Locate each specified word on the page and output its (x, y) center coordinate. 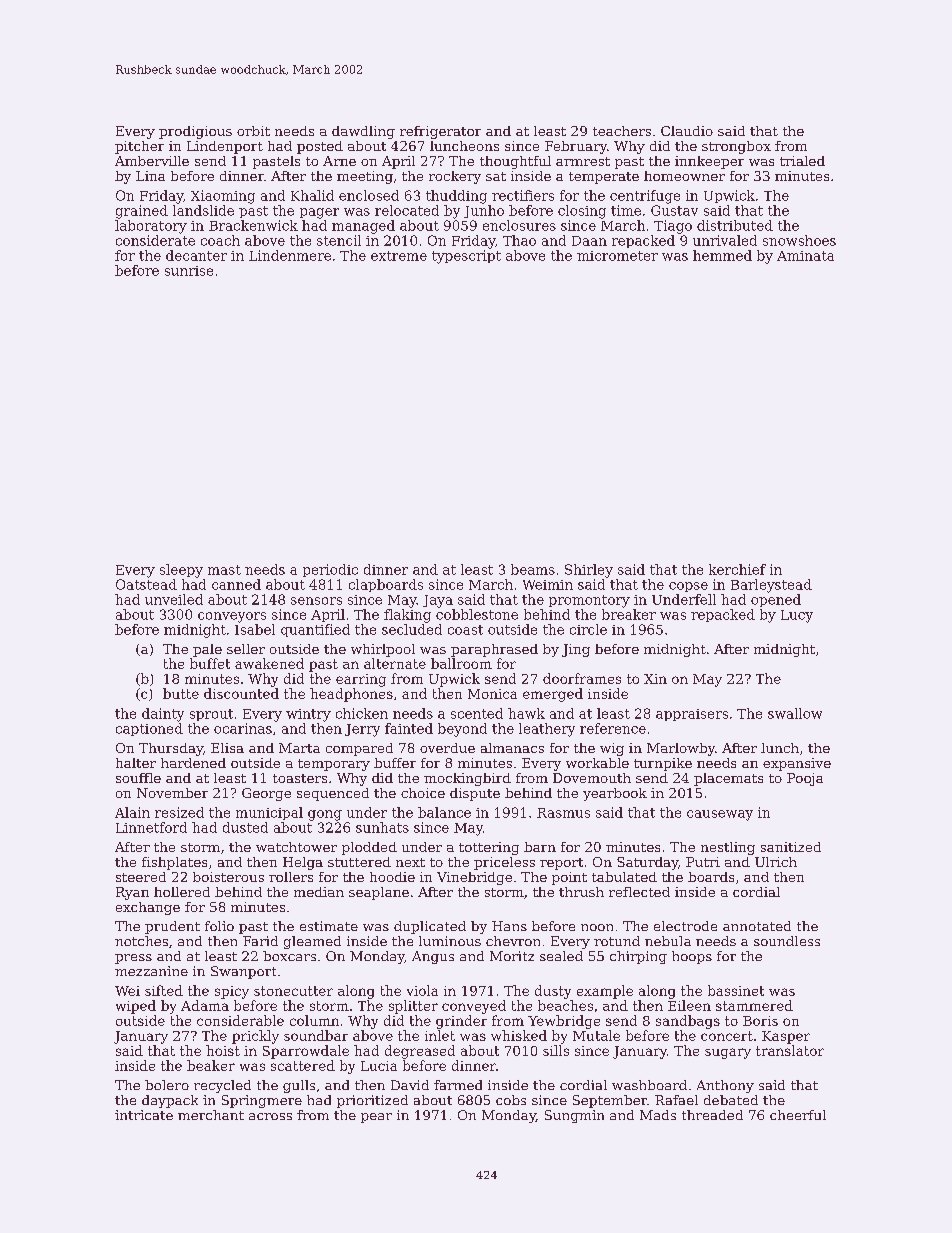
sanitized (791, 847)
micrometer (617, 256)
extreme (399, 256)
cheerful (798, 1115)
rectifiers (523, 195)
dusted (245, 827)
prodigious (195, 132)
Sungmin (574, 1116)
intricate (144, 1115)
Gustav (674, 210)
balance (444, 812)
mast (224, 570)
